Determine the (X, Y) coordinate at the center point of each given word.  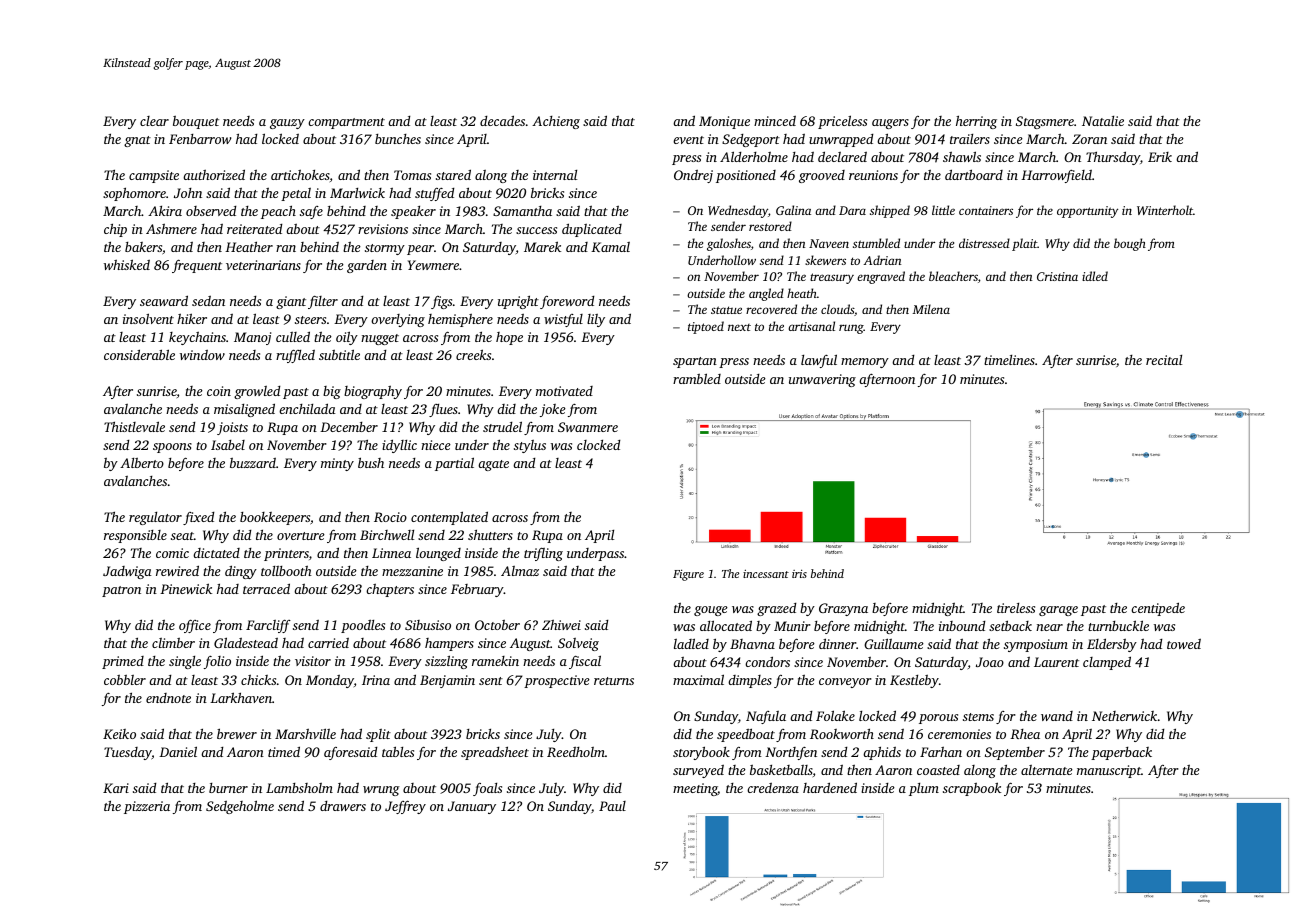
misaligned (244, 410)
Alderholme (754, 156)
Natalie (1103, 121)
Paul (612, 806)
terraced (266, 588)
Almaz (520, 571)
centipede (1158, 609)
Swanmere (588, 427)
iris (799, 573)
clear (154, 121)
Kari (116, 788)
